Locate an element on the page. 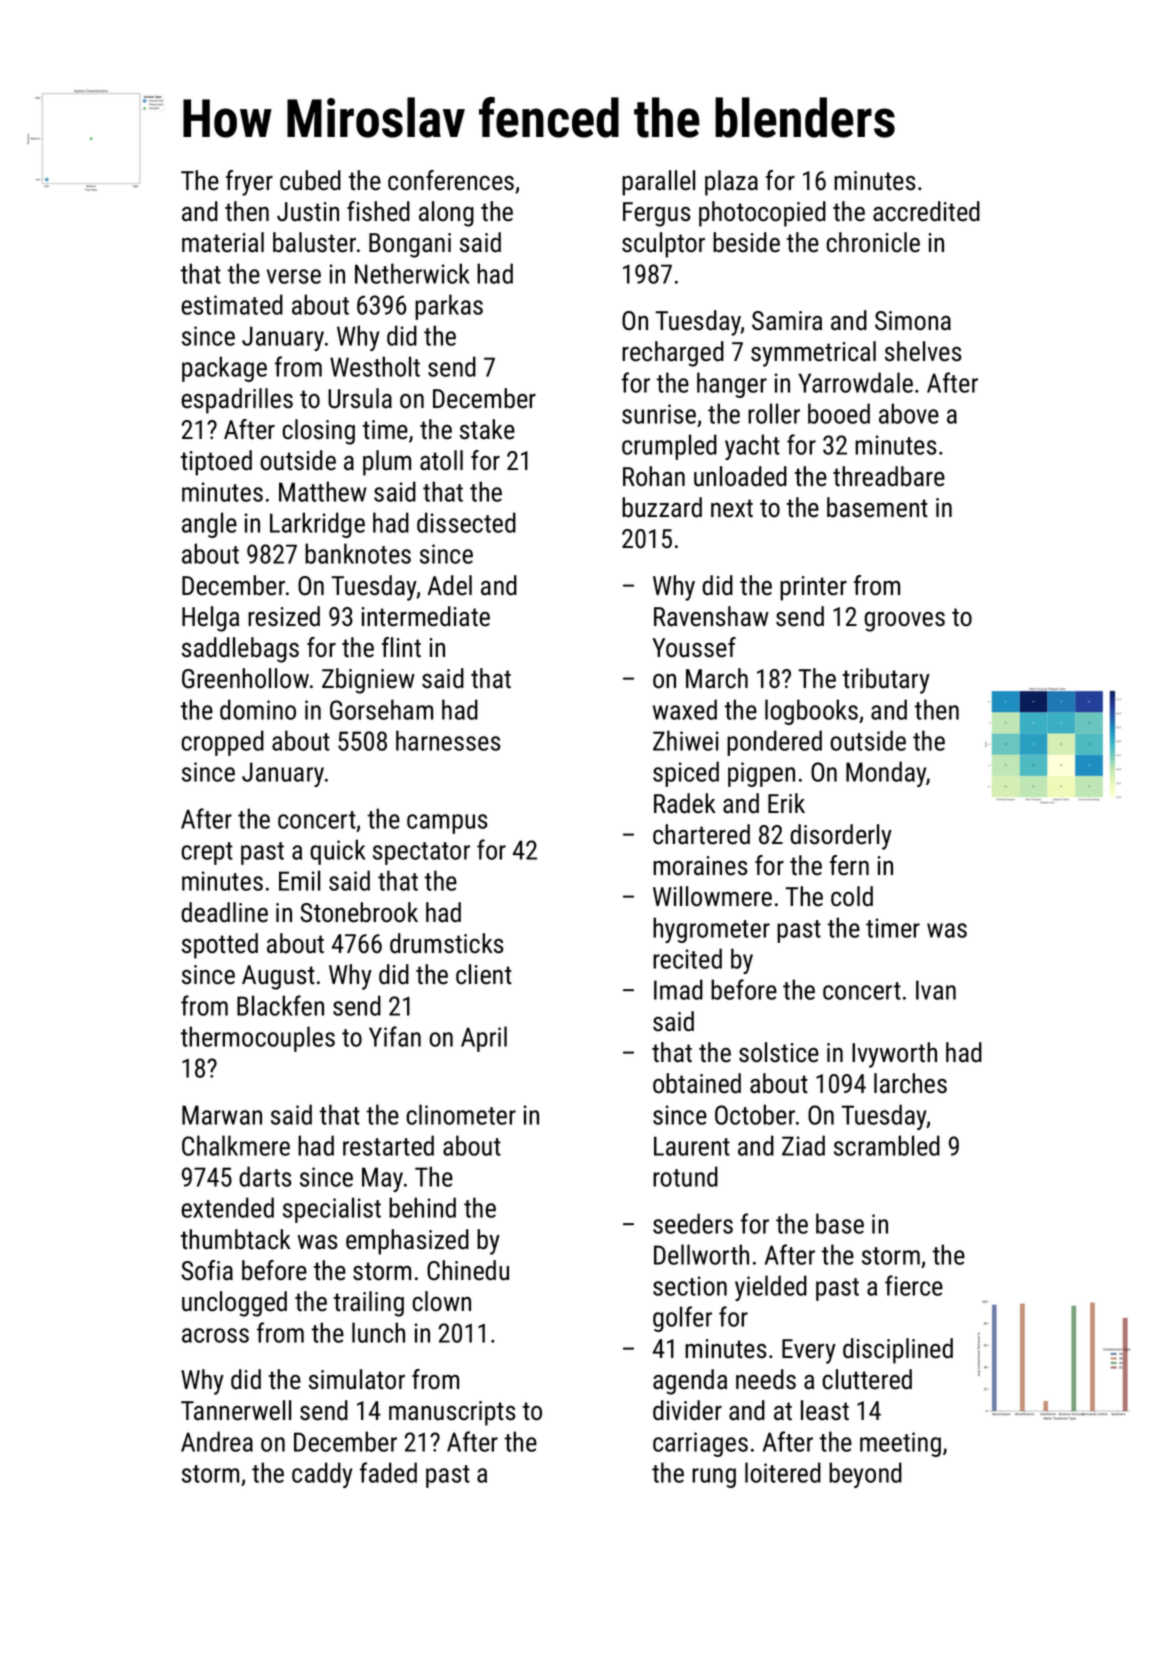 Image resolution: width=1165 pixels, height=1654 pixels. recited is located at coordinates (687, 958).
